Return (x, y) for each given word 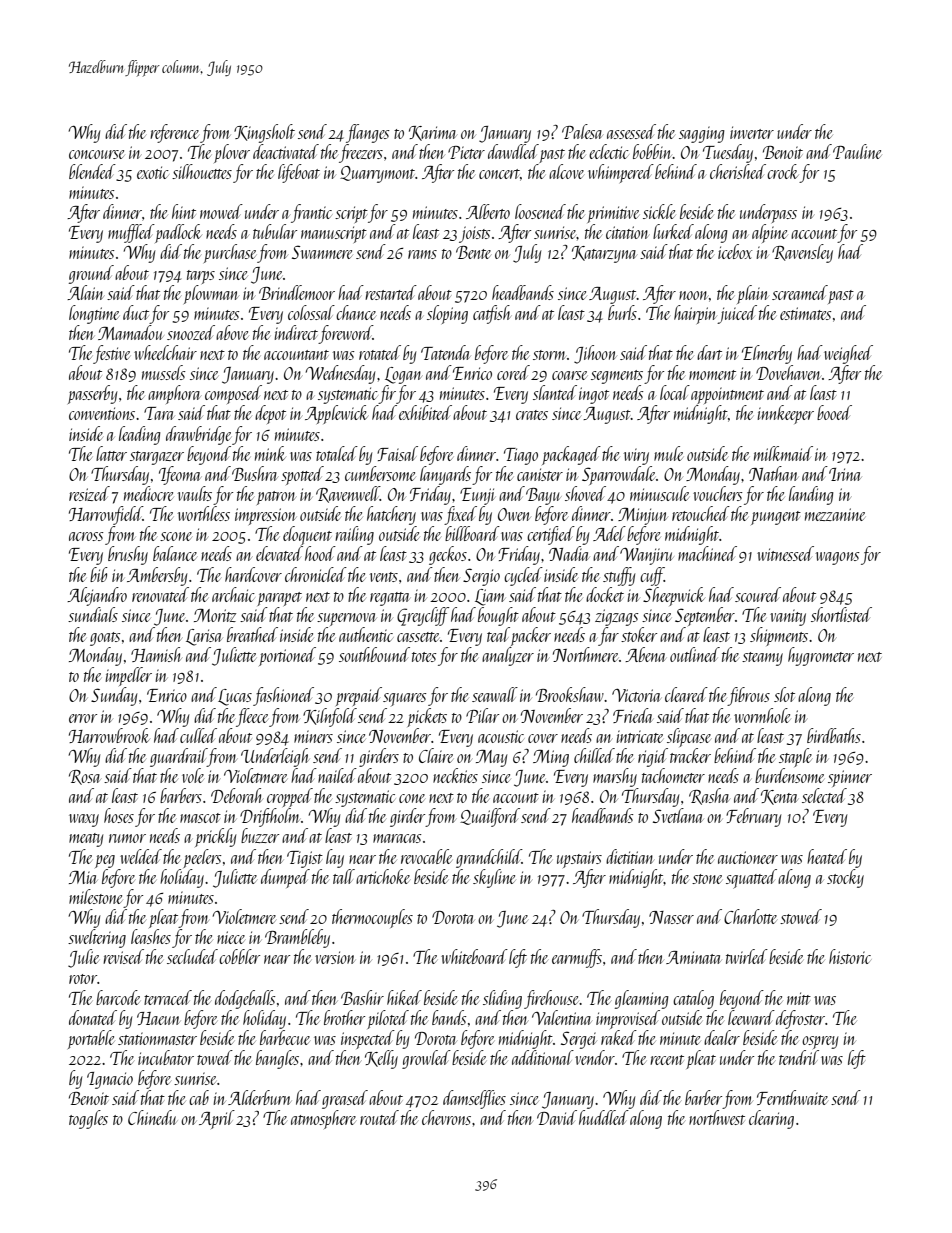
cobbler (239, 956)
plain (753, 294)
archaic (233, 594)
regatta (389, 599)
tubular (275, 231)
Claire (436, 755)
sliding (502, 999)
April (217, 1119)
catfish (491, 314)
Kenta (779, 797)
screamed (800, 292)
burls (622, 312)
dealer (722, 1037)
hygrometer (821, 656)
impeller (128, 676)
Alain (85, 292)
